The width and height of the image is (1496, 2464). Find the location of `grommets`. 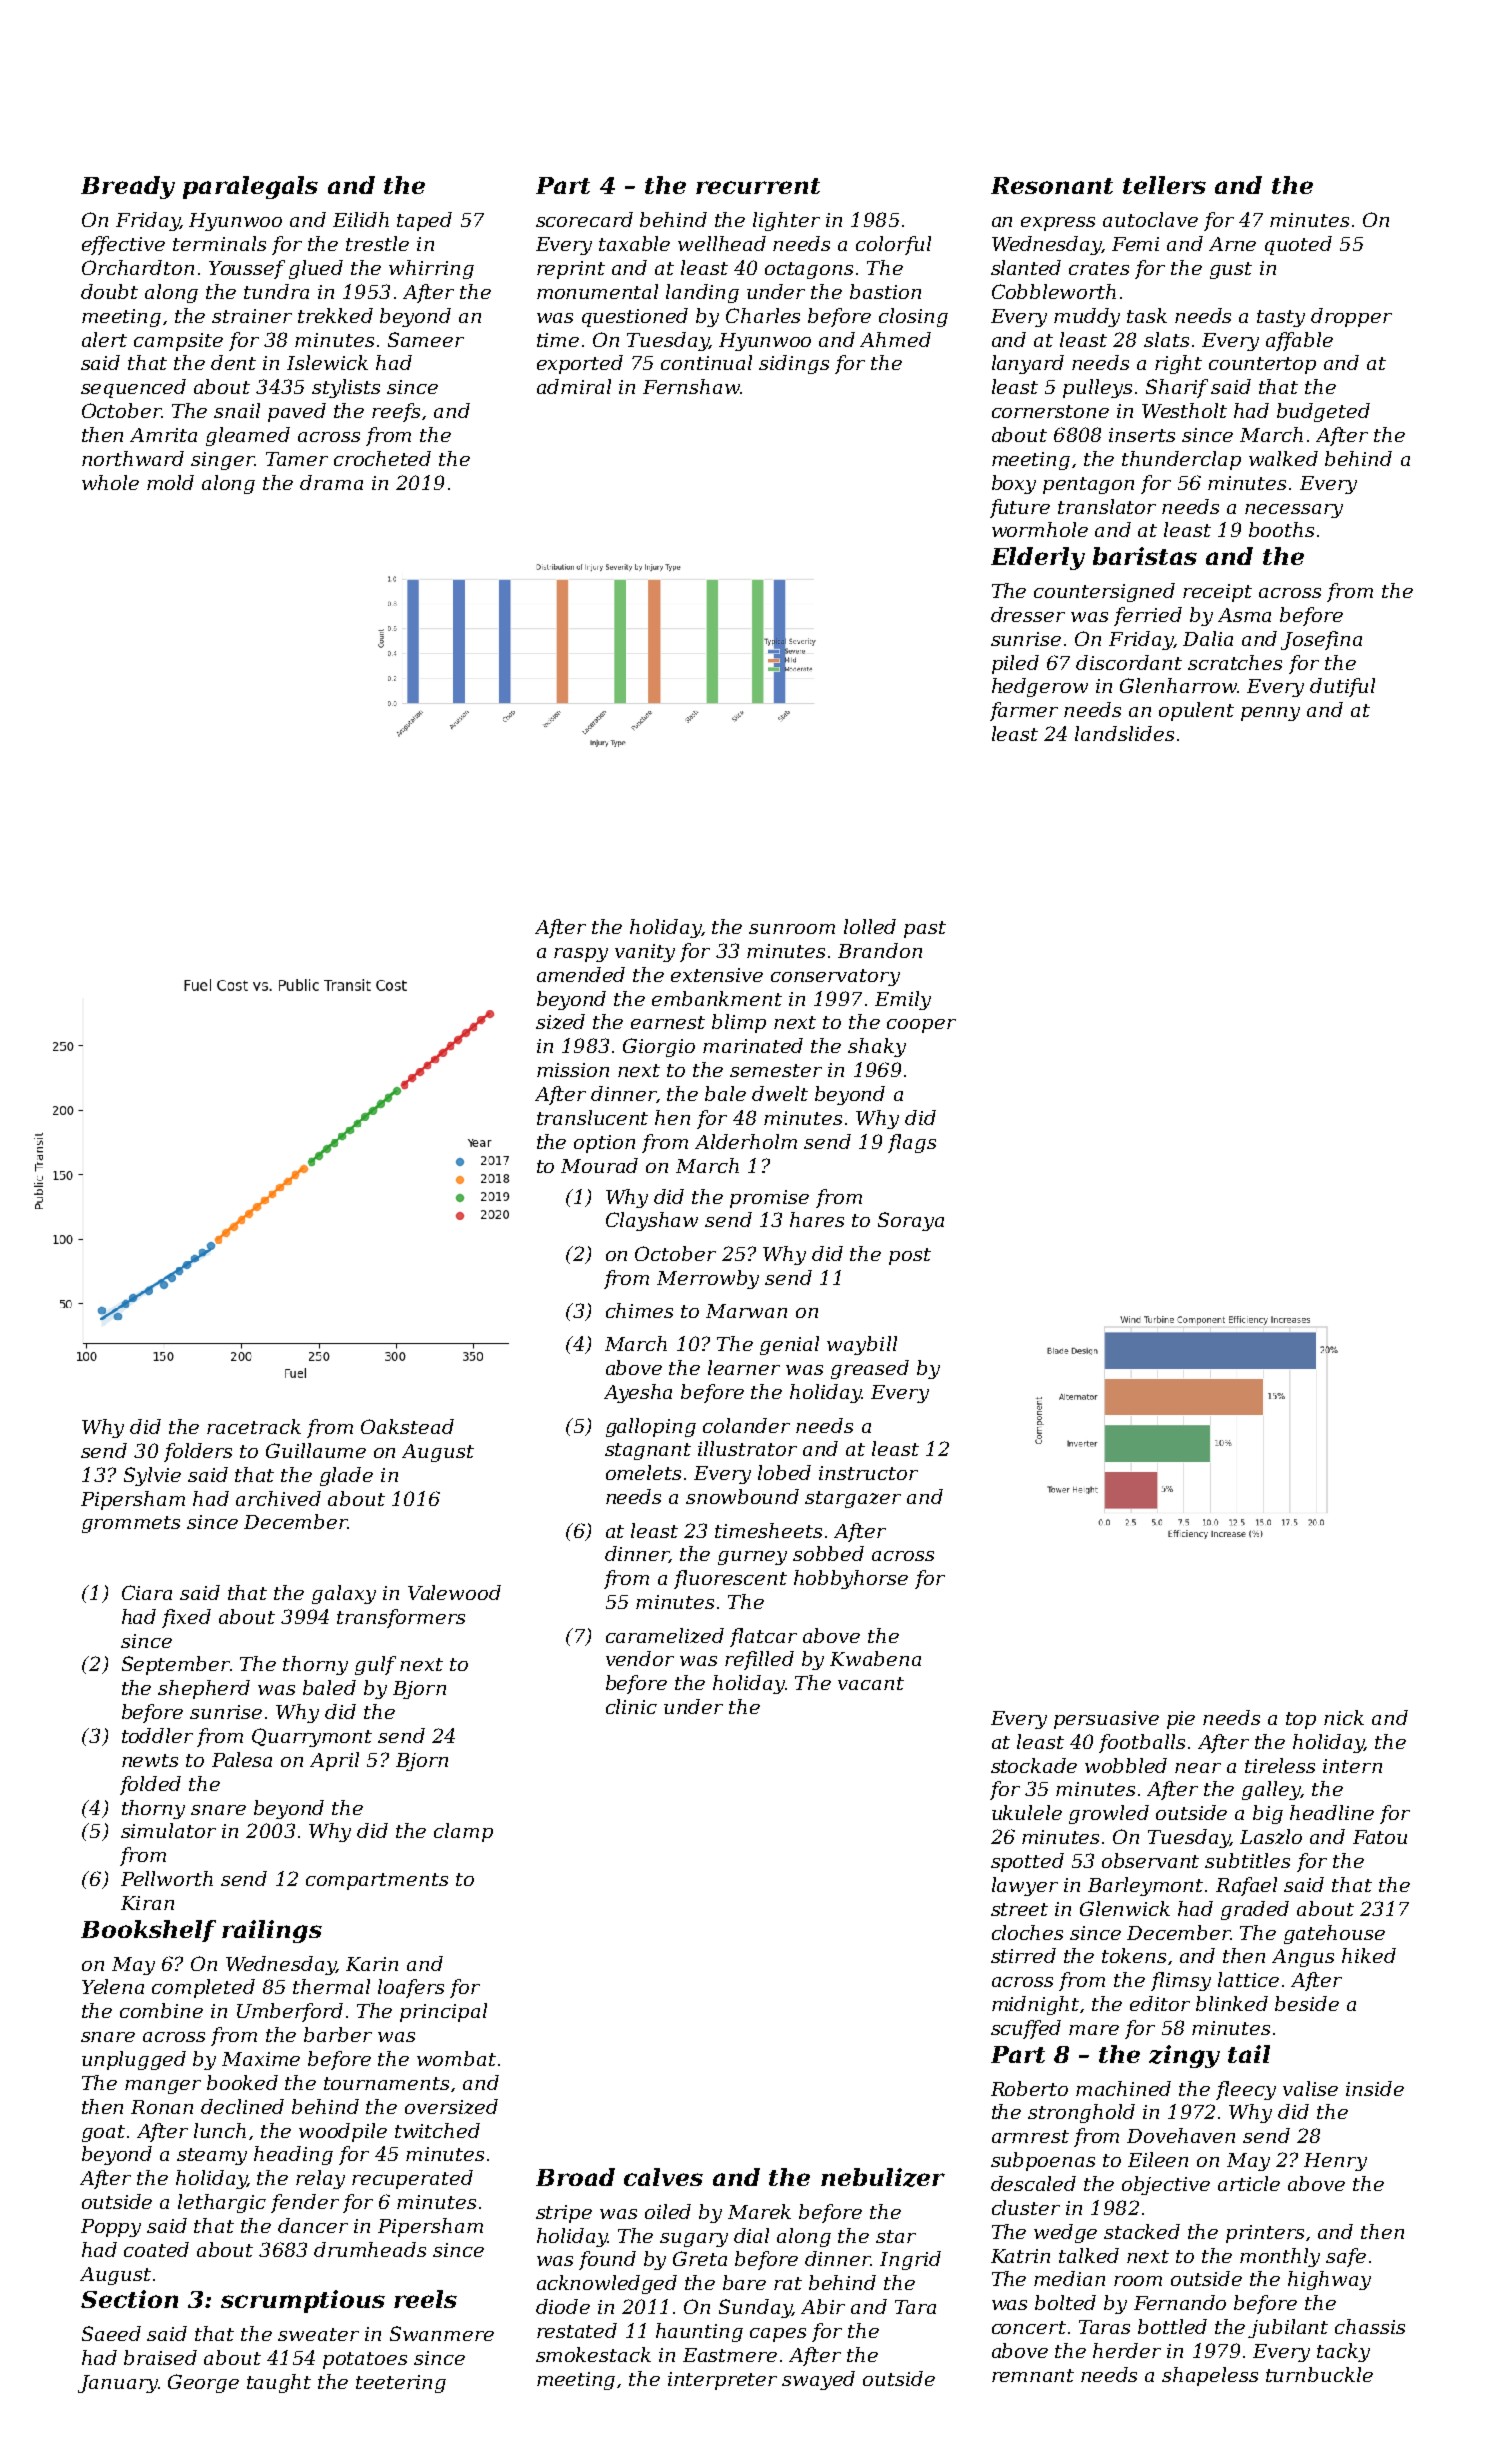

grommets is located at coordinates (131, 1524).
